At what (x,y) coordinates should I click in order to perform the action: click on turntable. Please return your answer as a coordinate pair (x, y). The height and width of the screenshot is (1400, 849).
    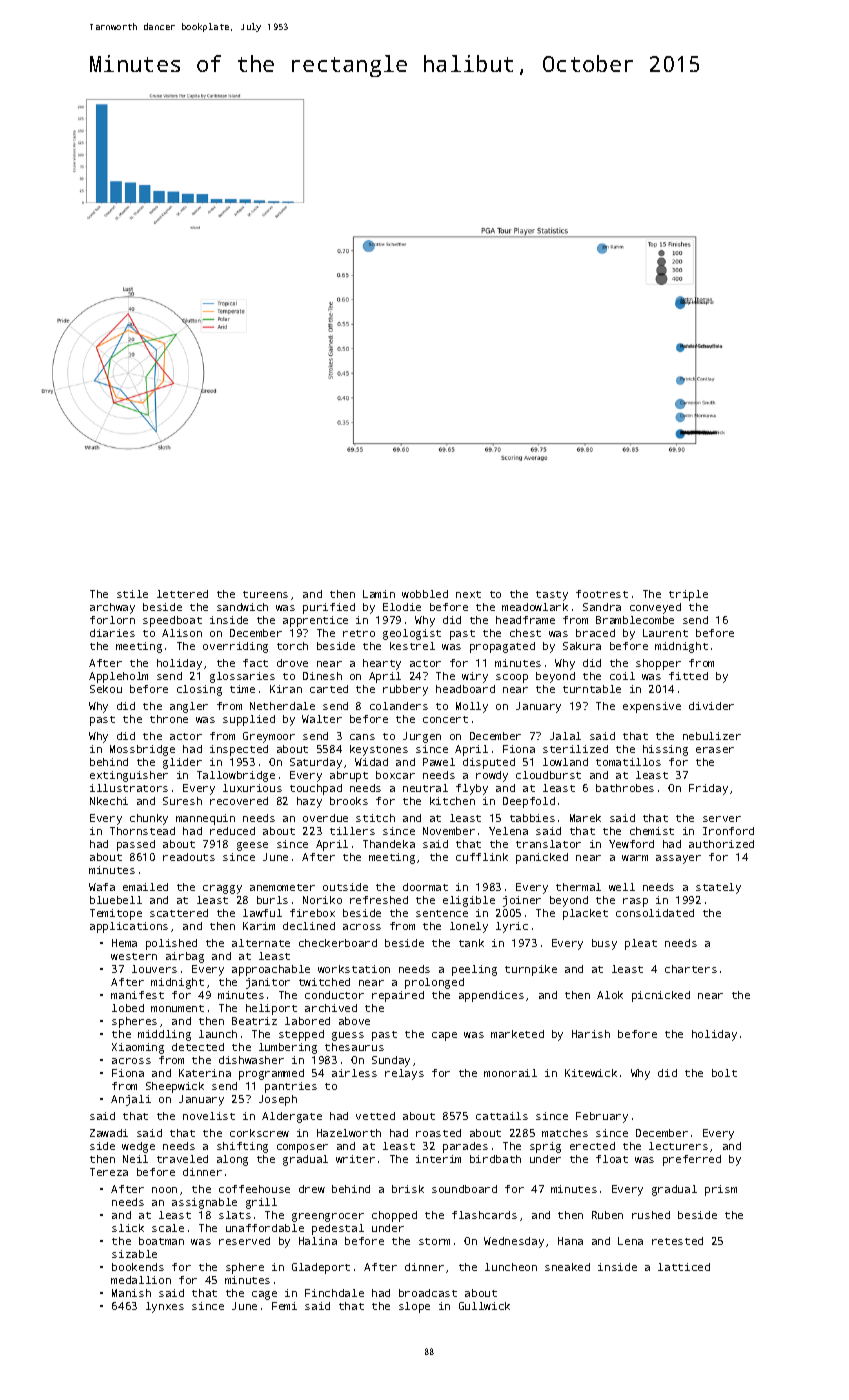
    Looking at the image, I should click on (592, 689).
